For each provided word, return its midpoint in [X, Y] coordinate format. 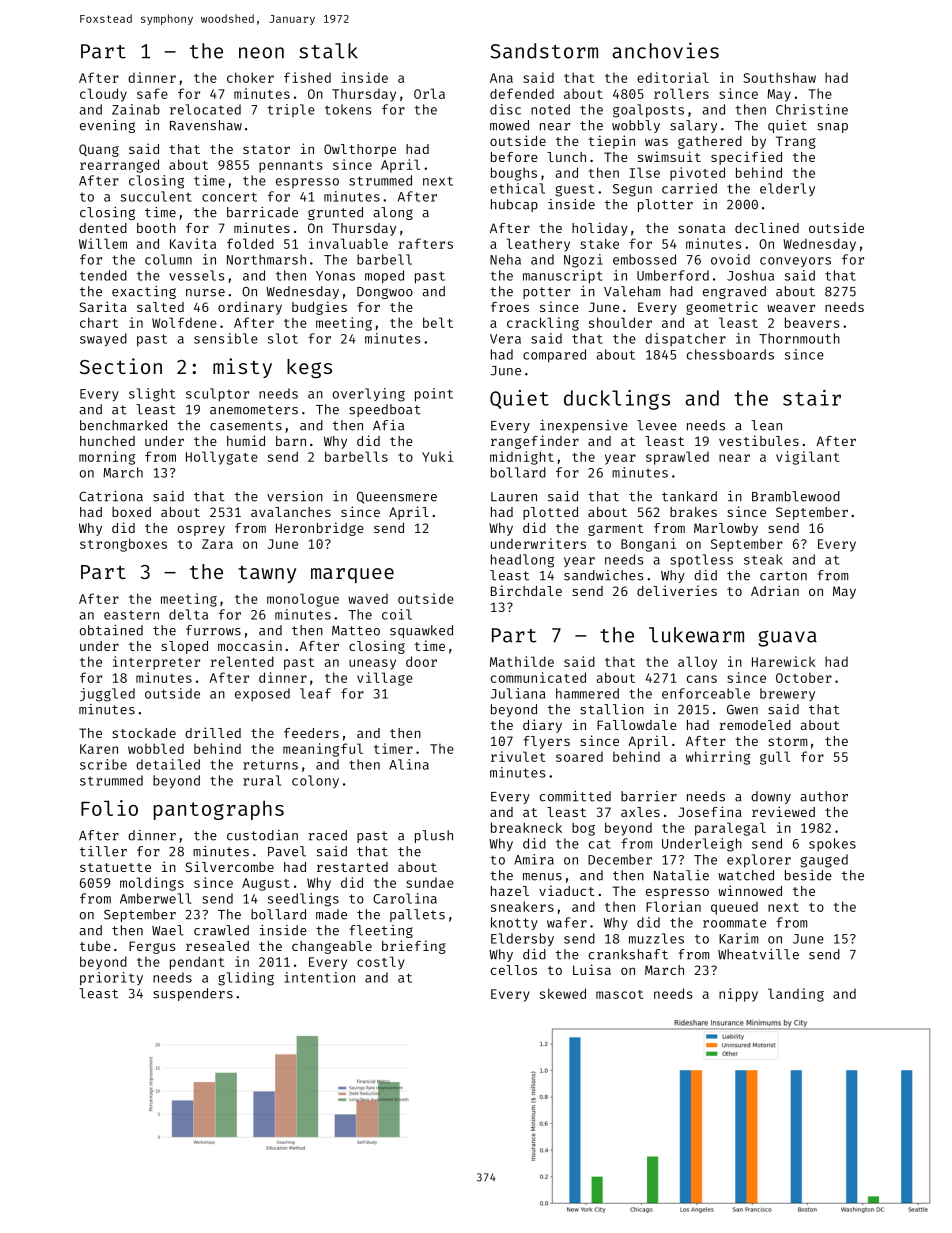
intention [319, 977]
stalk [328, 51]
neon [261, 53]
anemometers [254, 410]
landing [796, 995]
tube [95, 946]
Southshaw [779, 77]
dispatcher [685, 339]
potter [546, 293]
